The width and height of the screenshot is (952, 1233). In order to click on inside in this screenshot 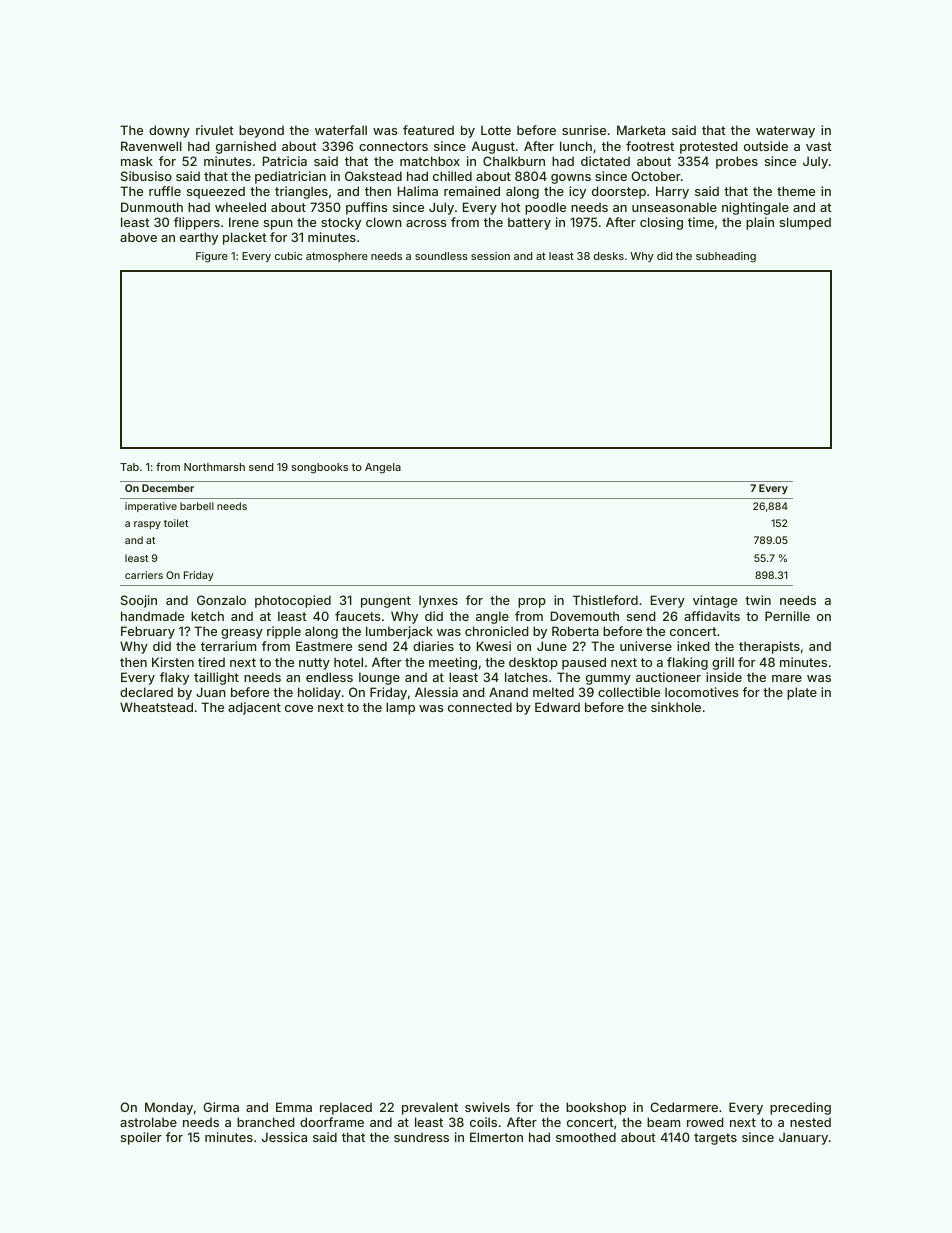, I will do `click(724, 677)`.
